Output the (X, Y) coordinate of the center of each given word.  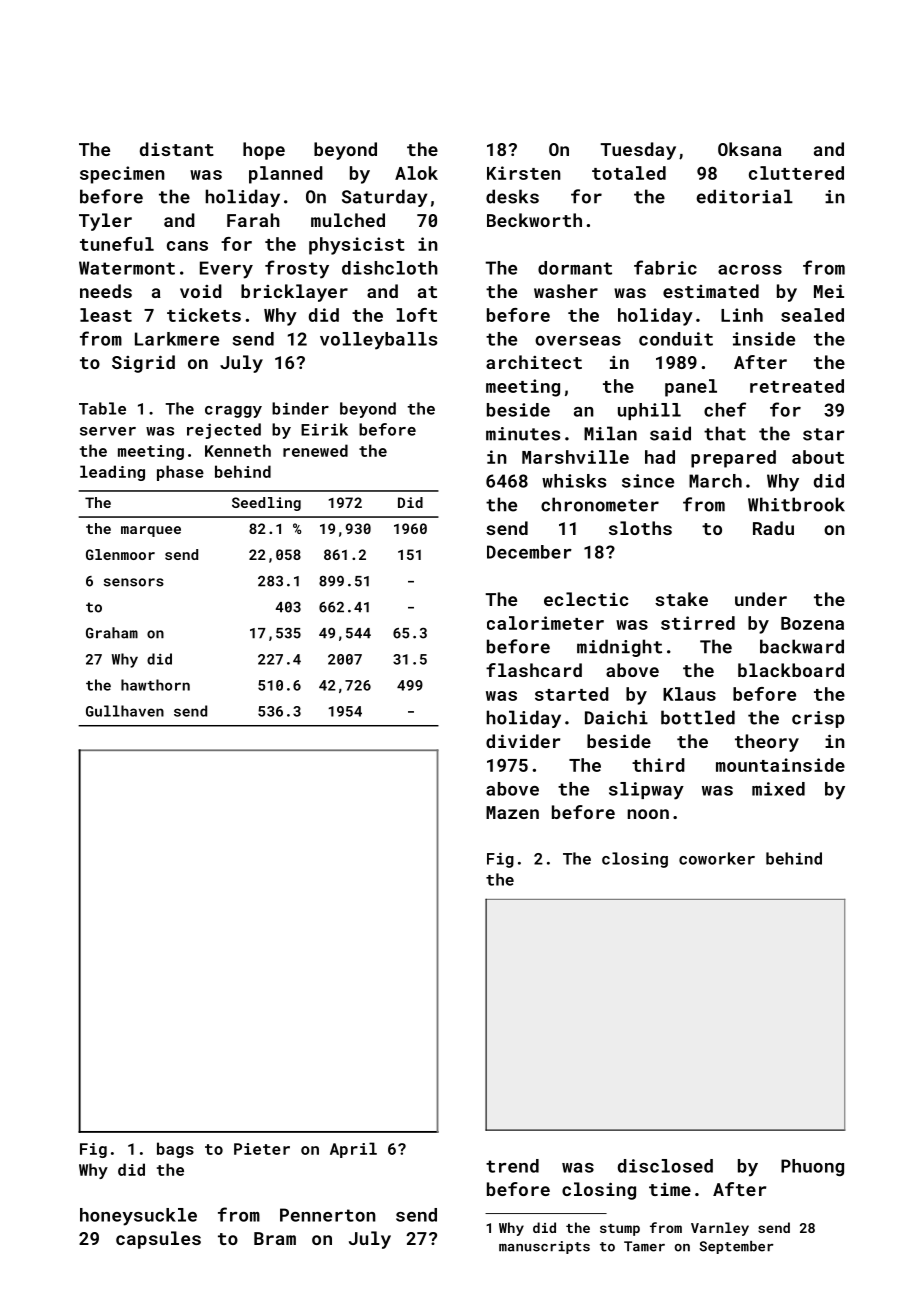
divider (523, 741)
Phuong (812, 1167)
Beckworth (534, 220)
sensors (134, 582)
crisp (818, 719)
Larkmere (177, 339)
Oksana (750, 149)
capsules (158, 1240)
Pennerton (328, 1215)
